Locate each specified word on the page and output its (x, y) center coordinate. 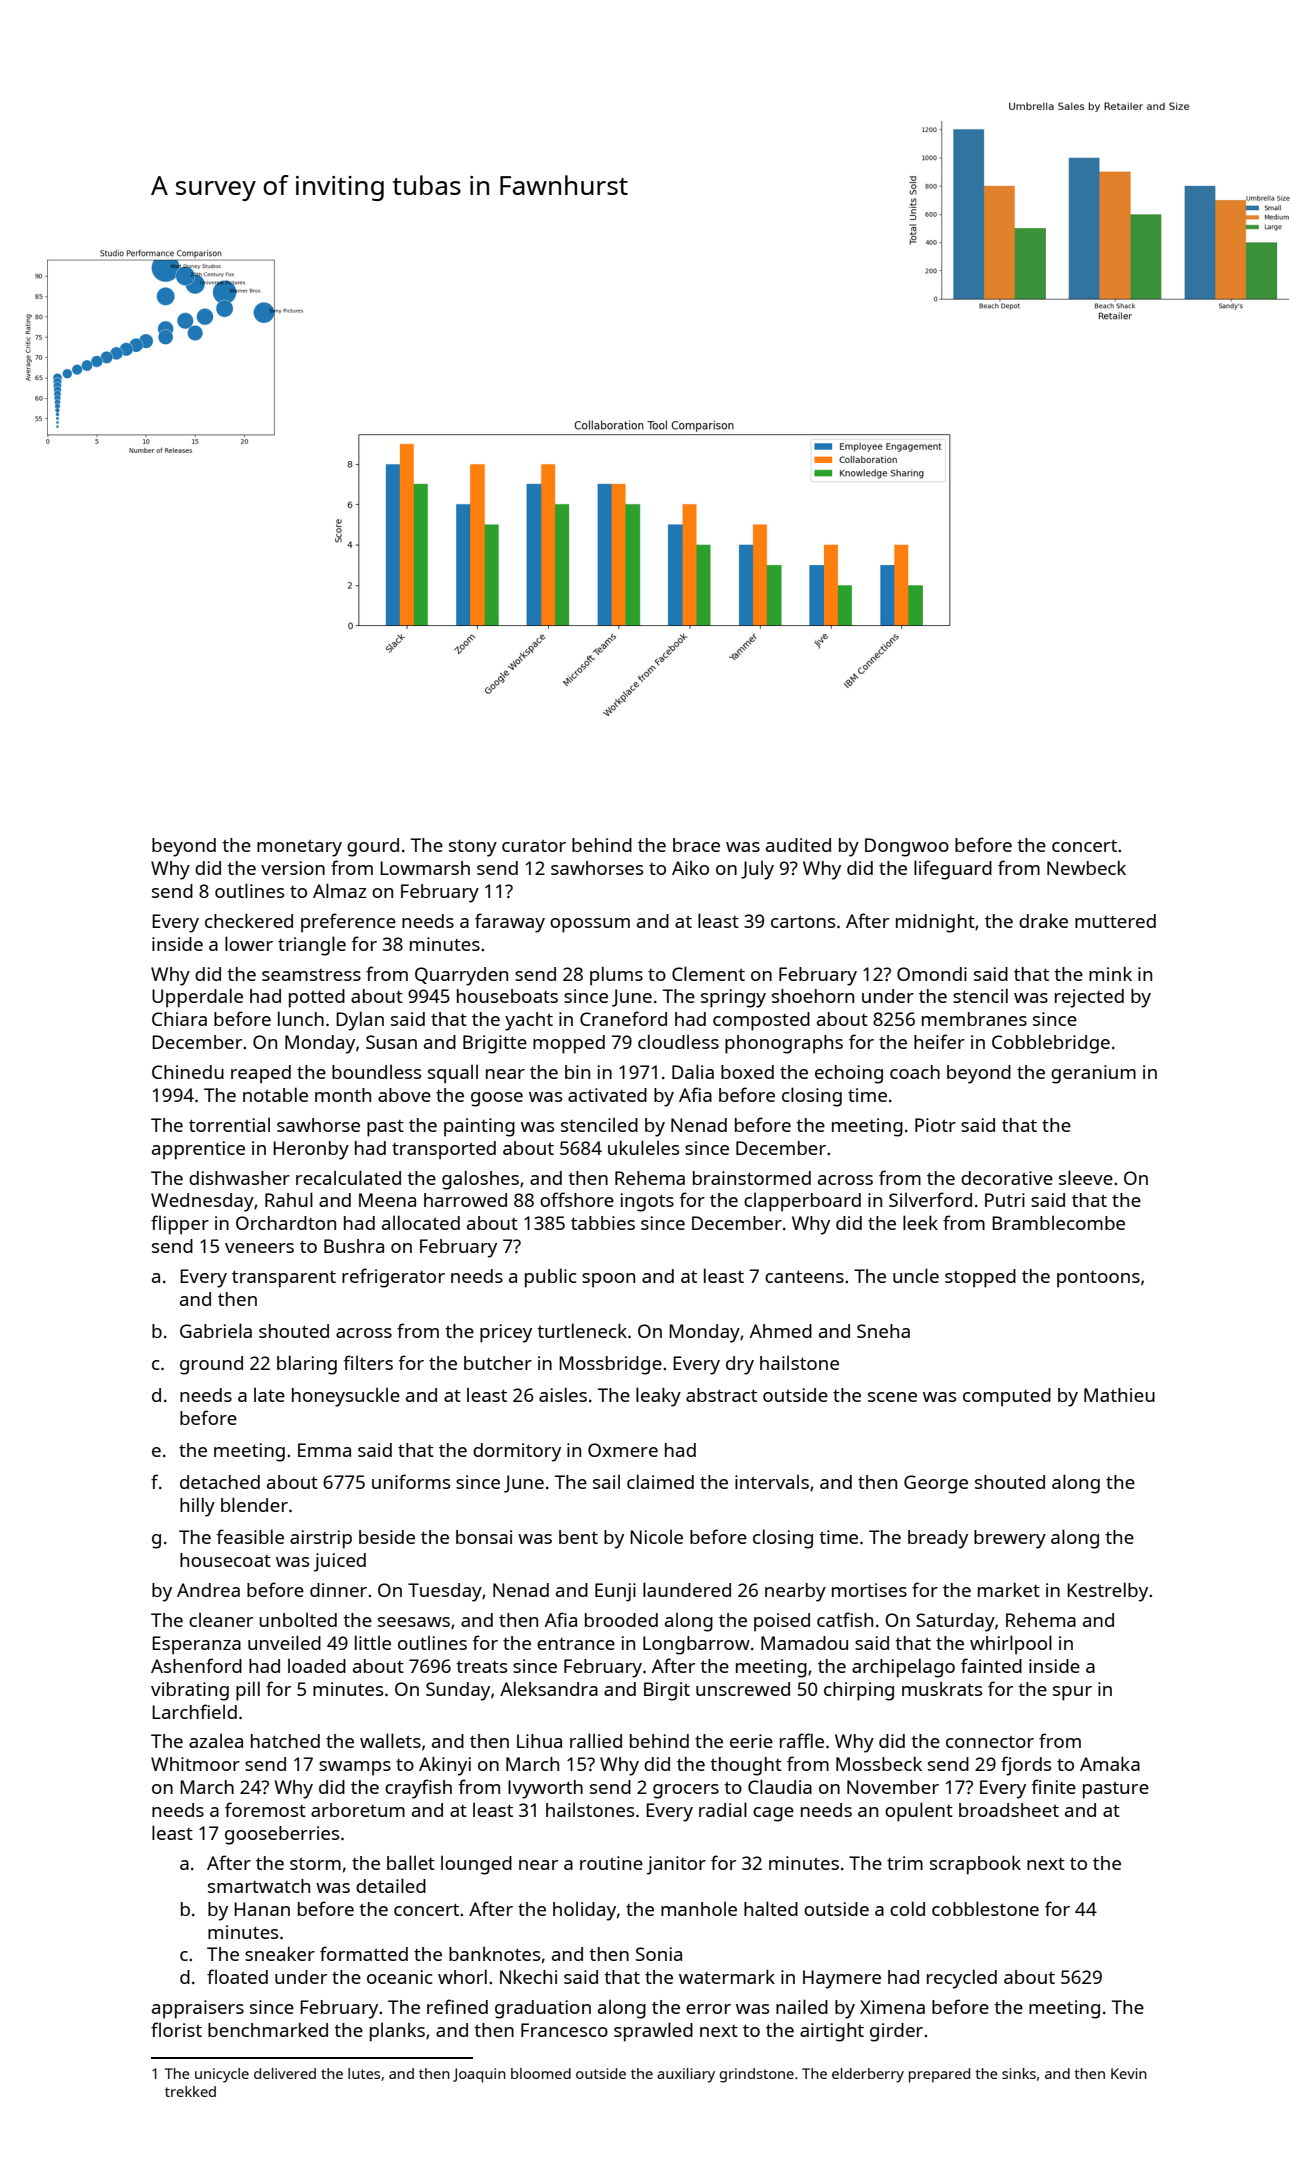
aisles (563, 1394)
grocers (686, 1791)
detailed (391, 1885)
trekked (190, 2091)
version (293, 868)
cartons (803, 922)
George (936, 1484)
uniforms (411, 1481)
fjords (1026, 1766)
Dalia (693, 1071)
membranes (974, 1019)
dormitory (517, 1452)
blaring (307, 1365)
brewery (1010, 1539)
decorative (1007, 1178)
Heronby (311, 1150)
